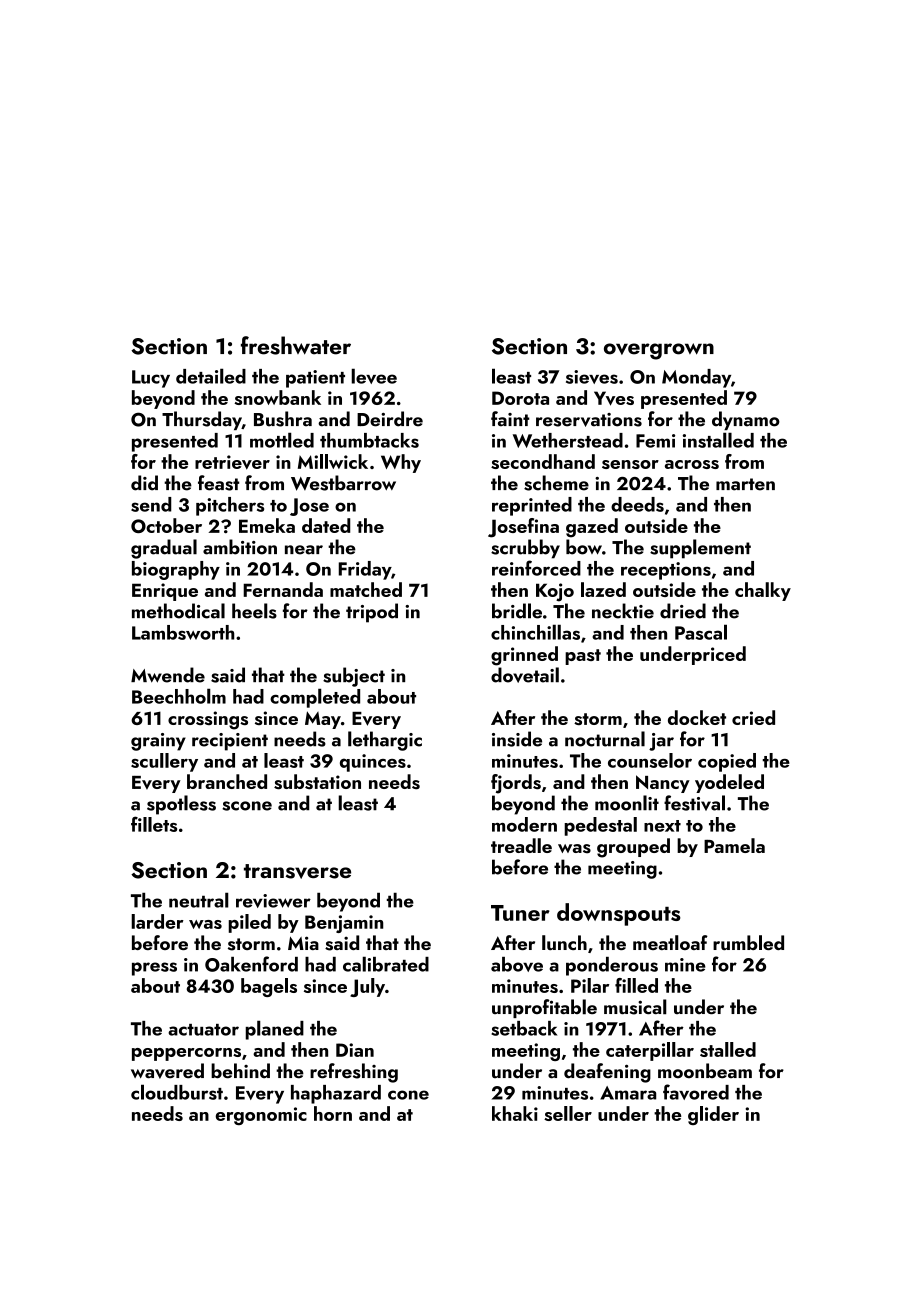 Image resolution: width=924 pixels, height=1311 pixels. I want to click on marten, so click(745, 484).
